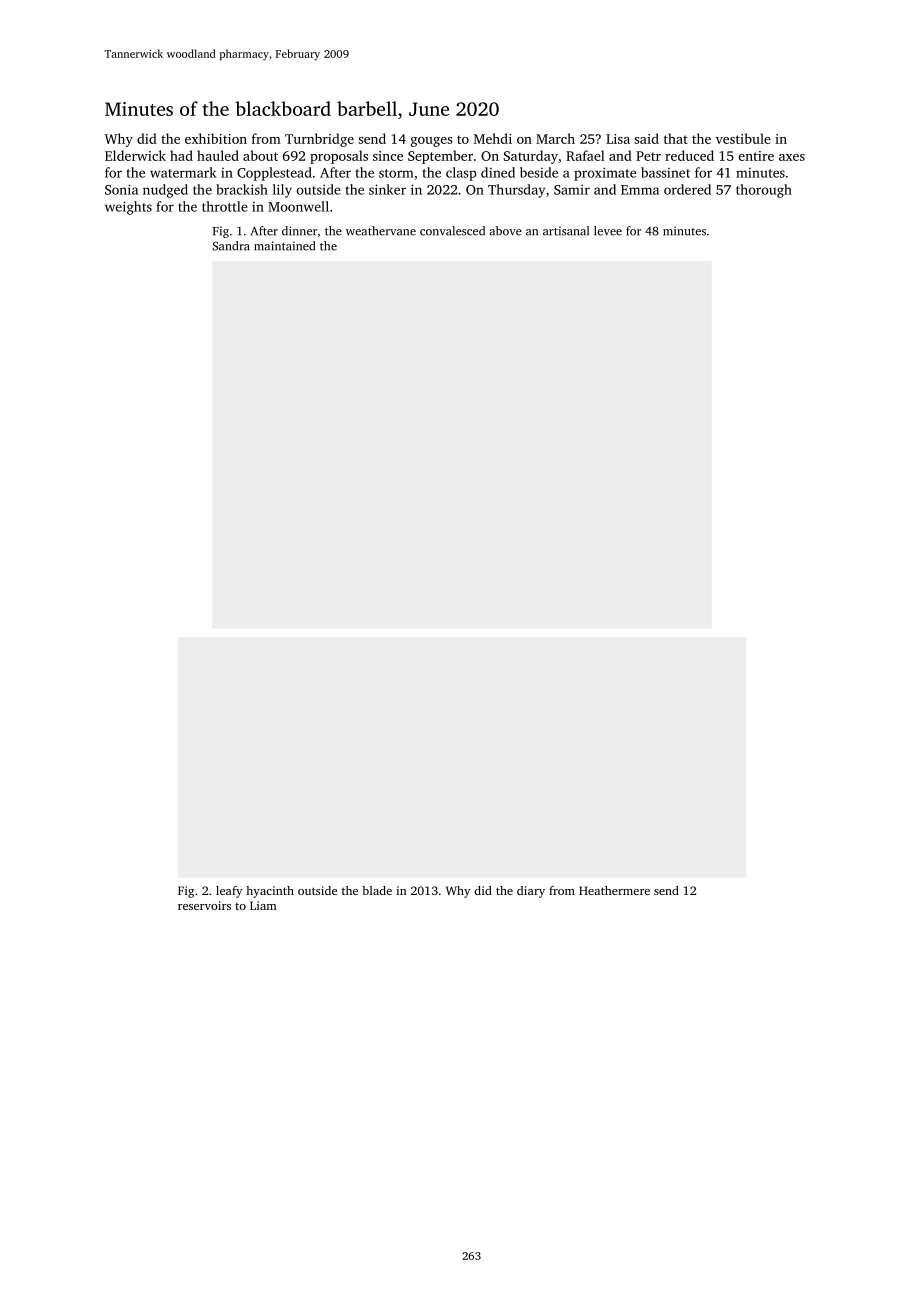  What do you see at coordinates (689, 155) in the image?
I see `reduced` at bounding box center [689, 155].
